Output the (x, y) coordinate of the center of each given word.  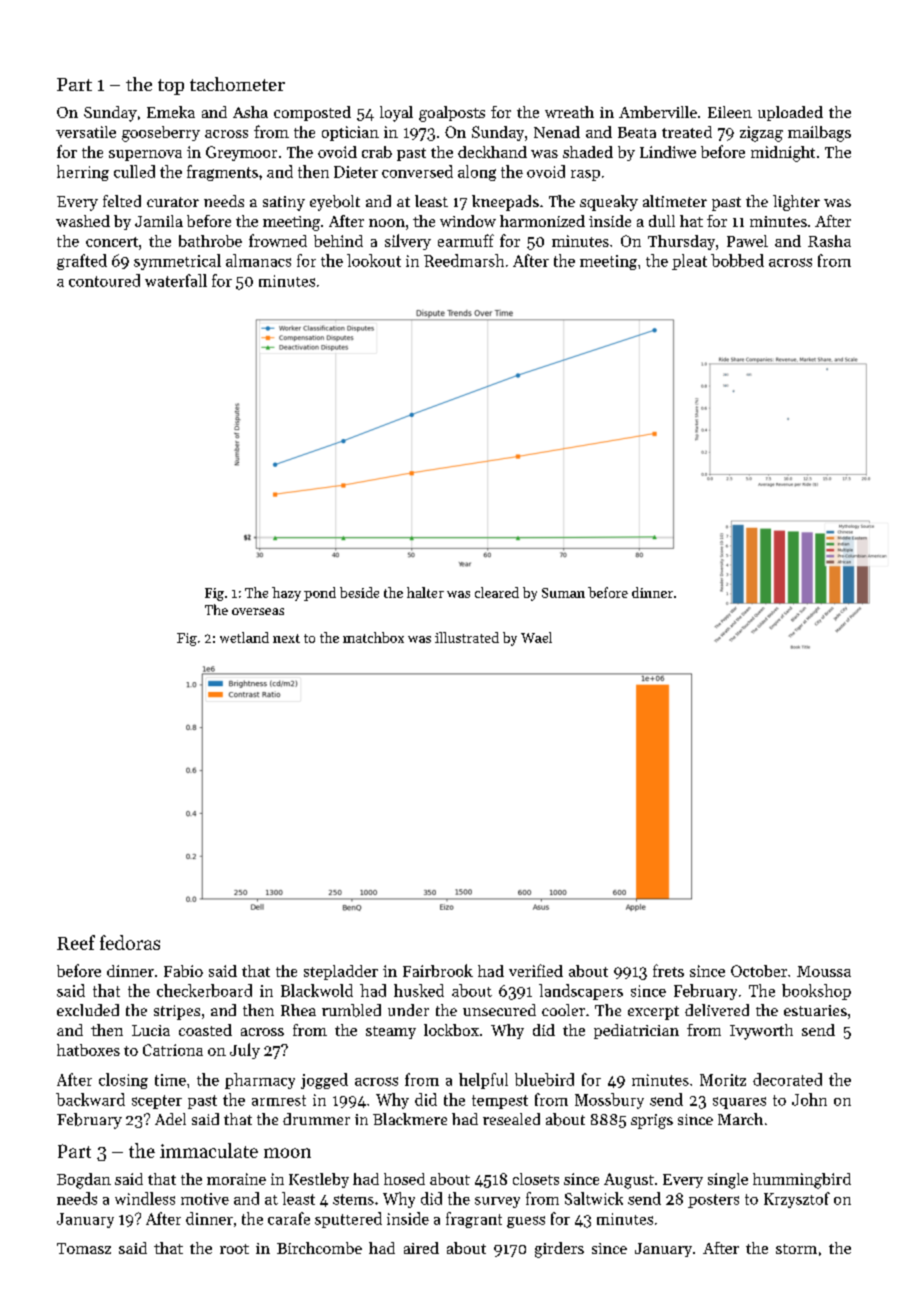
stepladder (341, 972)
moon (287, 1153)
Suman (563, 593)
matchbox (373, 637)
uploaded (790, 113)
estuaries (815, 1010)
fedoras (130, 942)
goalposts (452, 114)
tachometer (237, 84)
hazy (286, 594)
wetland (244, 637)
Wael (536, 637)
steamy (391, 1032)
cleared (497, 592)
